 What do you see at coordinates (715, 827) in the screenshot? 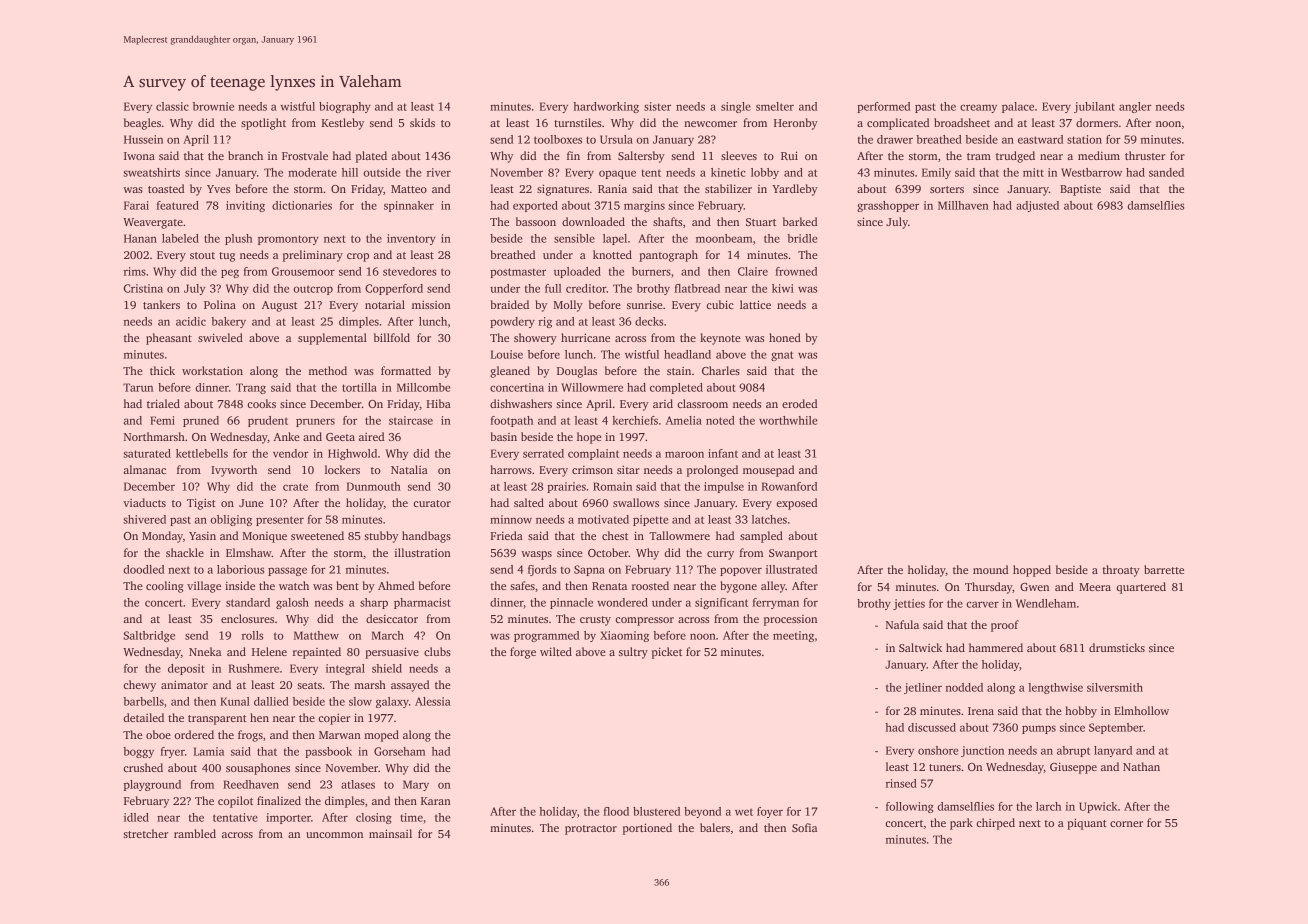
I see `balers` at bounding box center [715, 827].
